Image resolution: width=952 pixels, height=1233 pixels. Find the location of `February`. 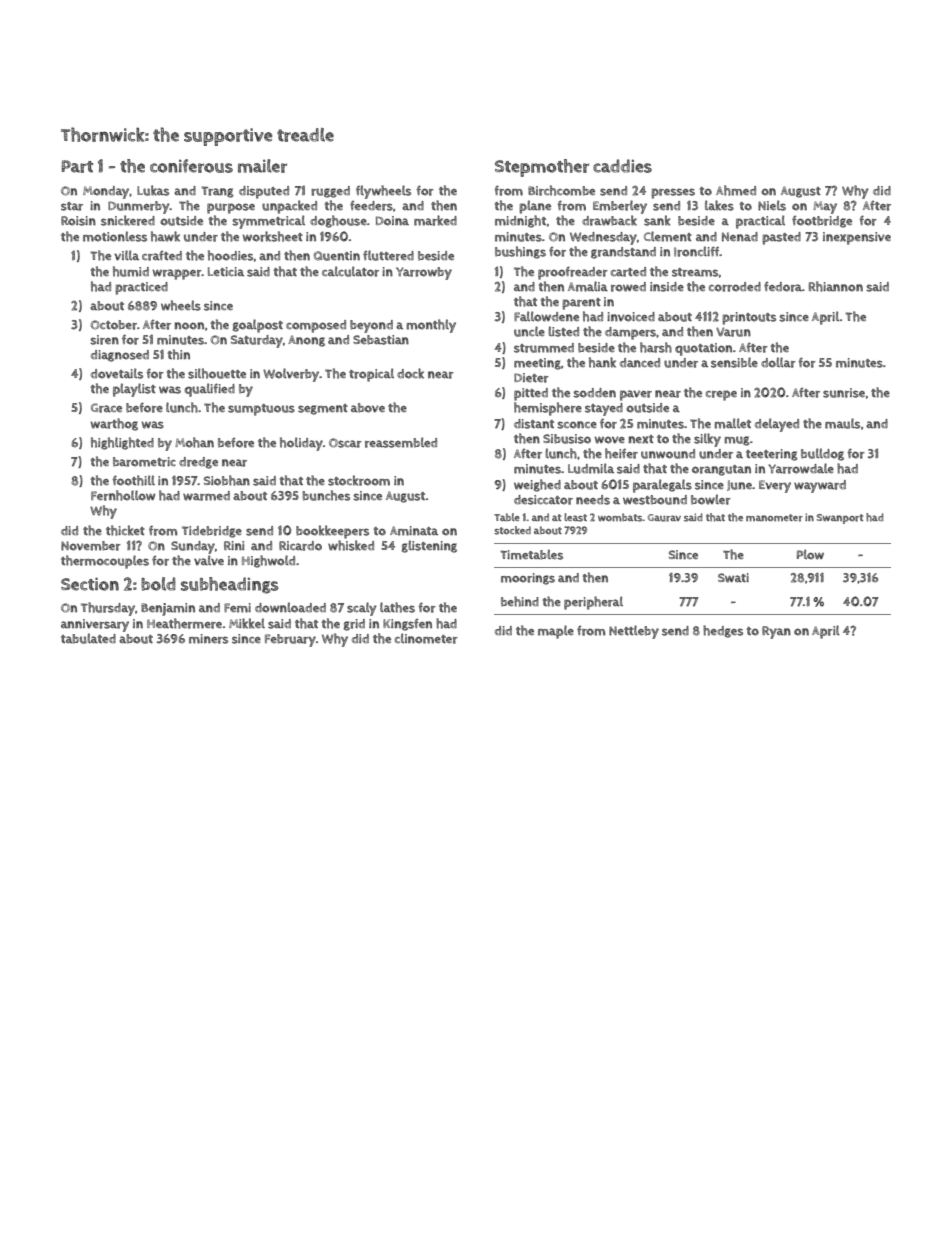

February is located at coordinates (290, 640).
